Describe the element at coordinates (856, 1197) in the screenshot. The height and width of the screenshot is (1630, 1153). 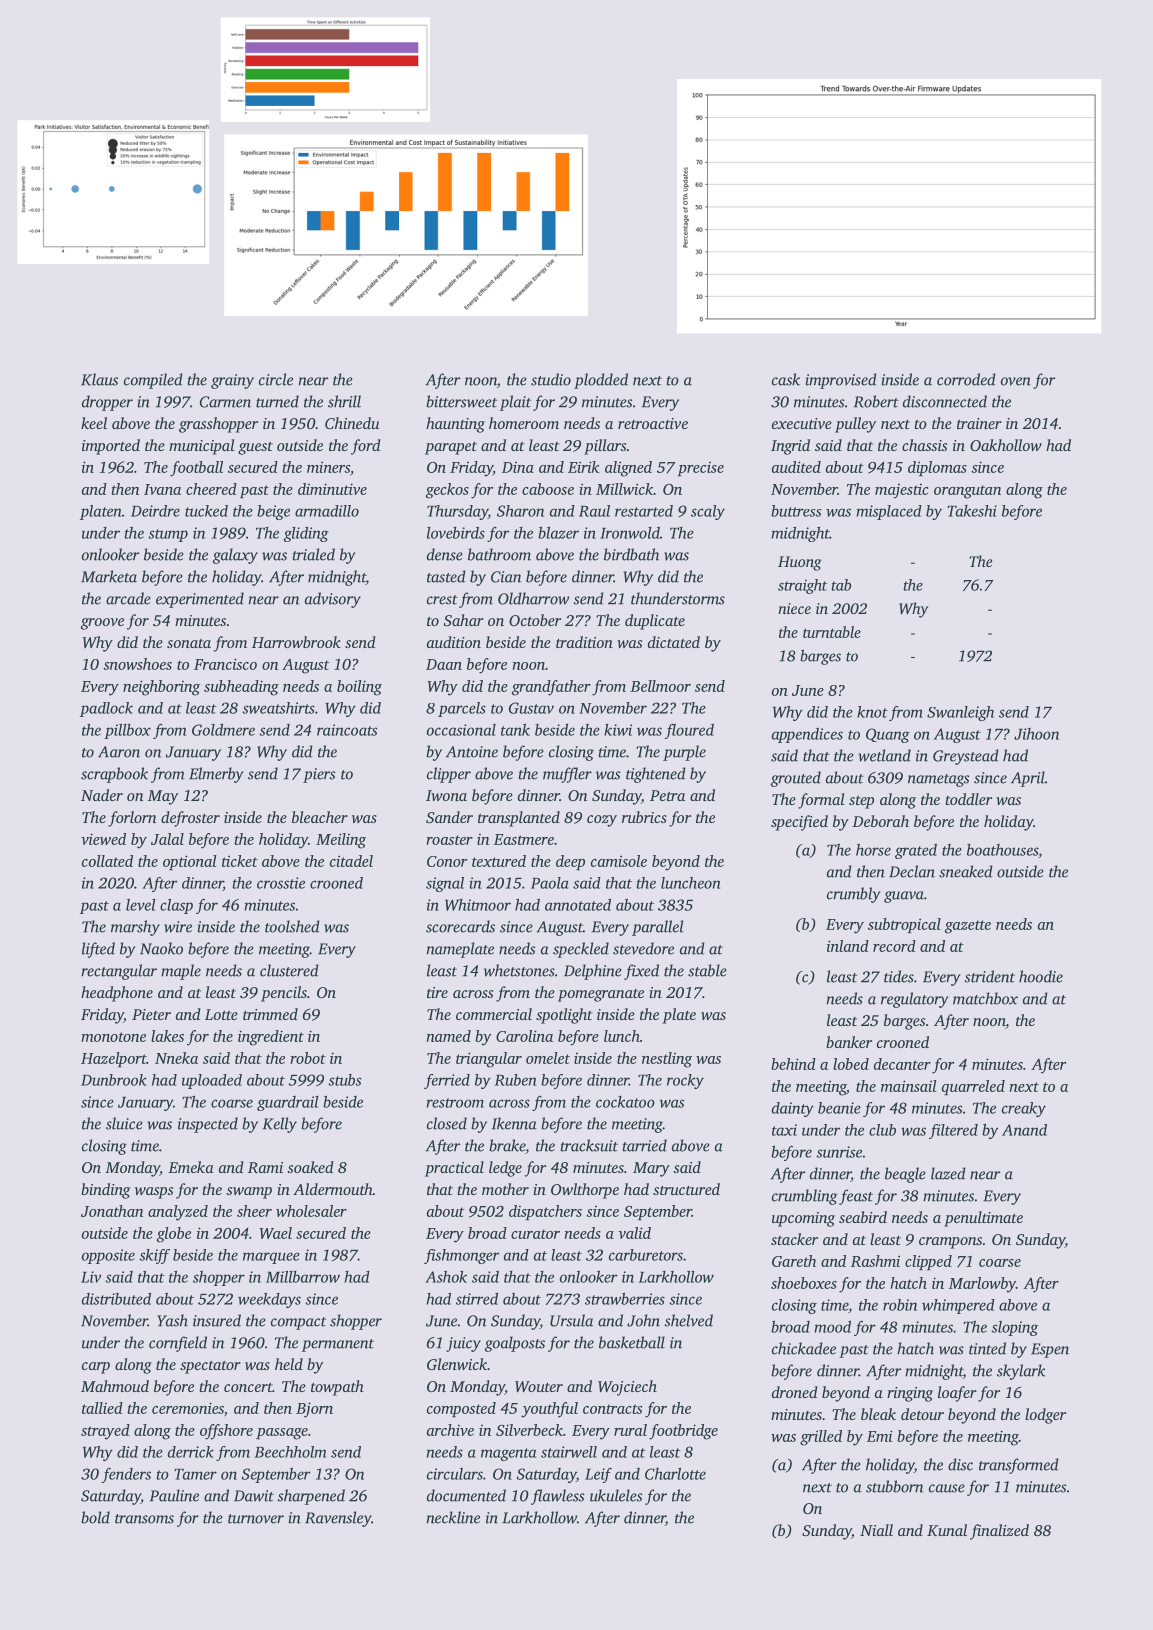
I see `feast` at that location.
